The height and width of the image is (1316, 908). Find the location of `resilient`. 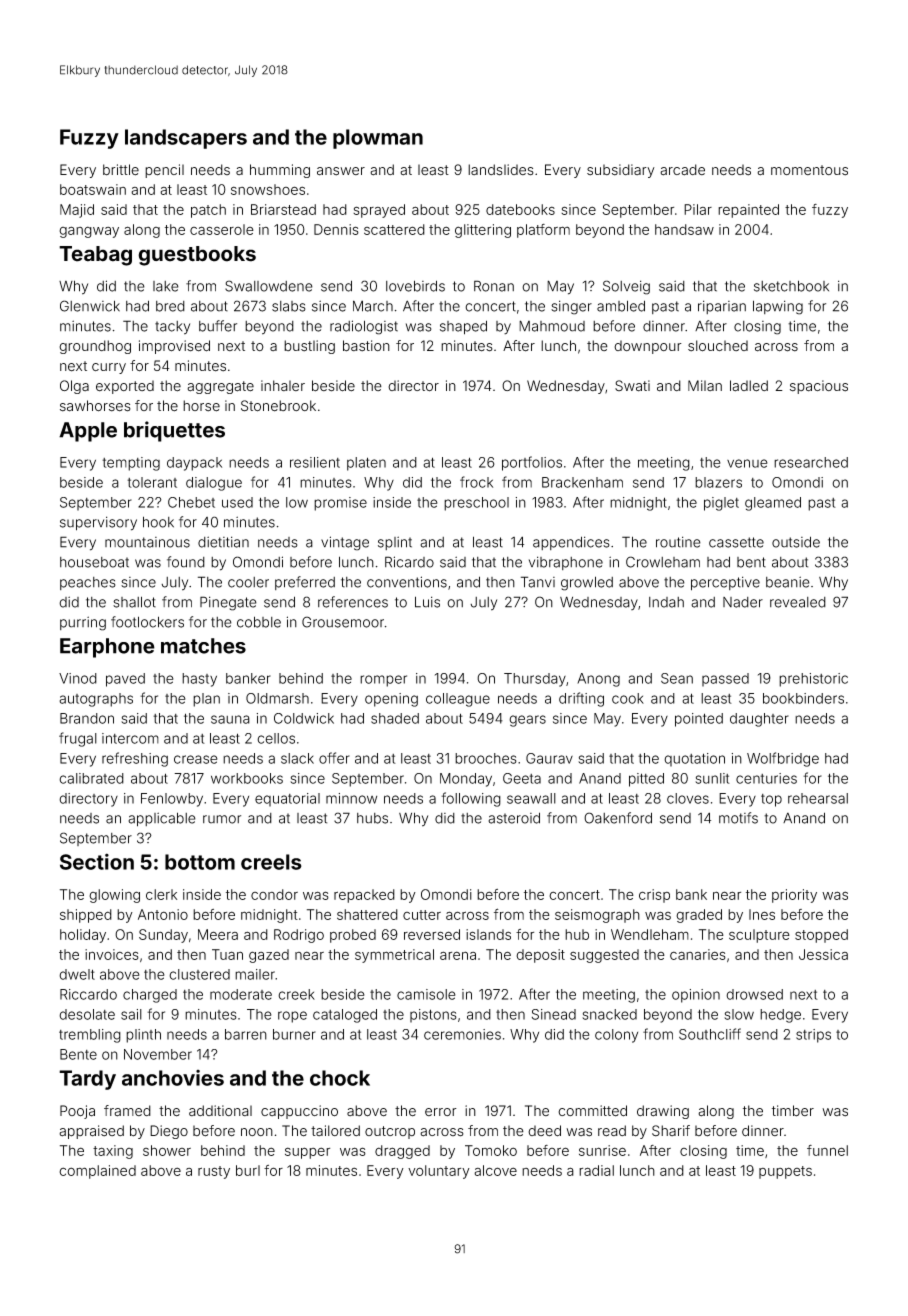

resilient is located at coordinates (315, 462).
